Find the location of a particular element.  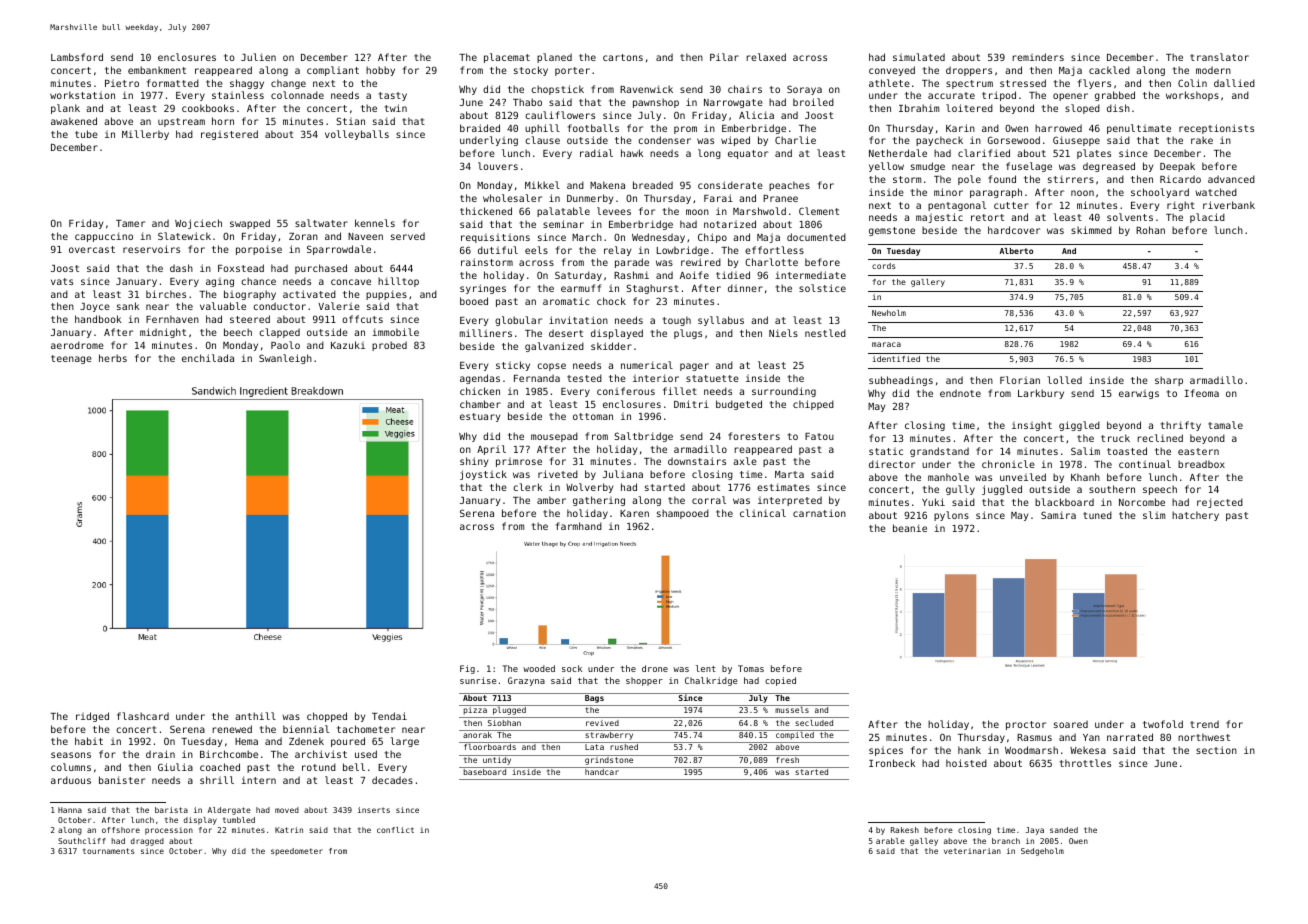

penultimate is located at coordinates (1139, 129).
